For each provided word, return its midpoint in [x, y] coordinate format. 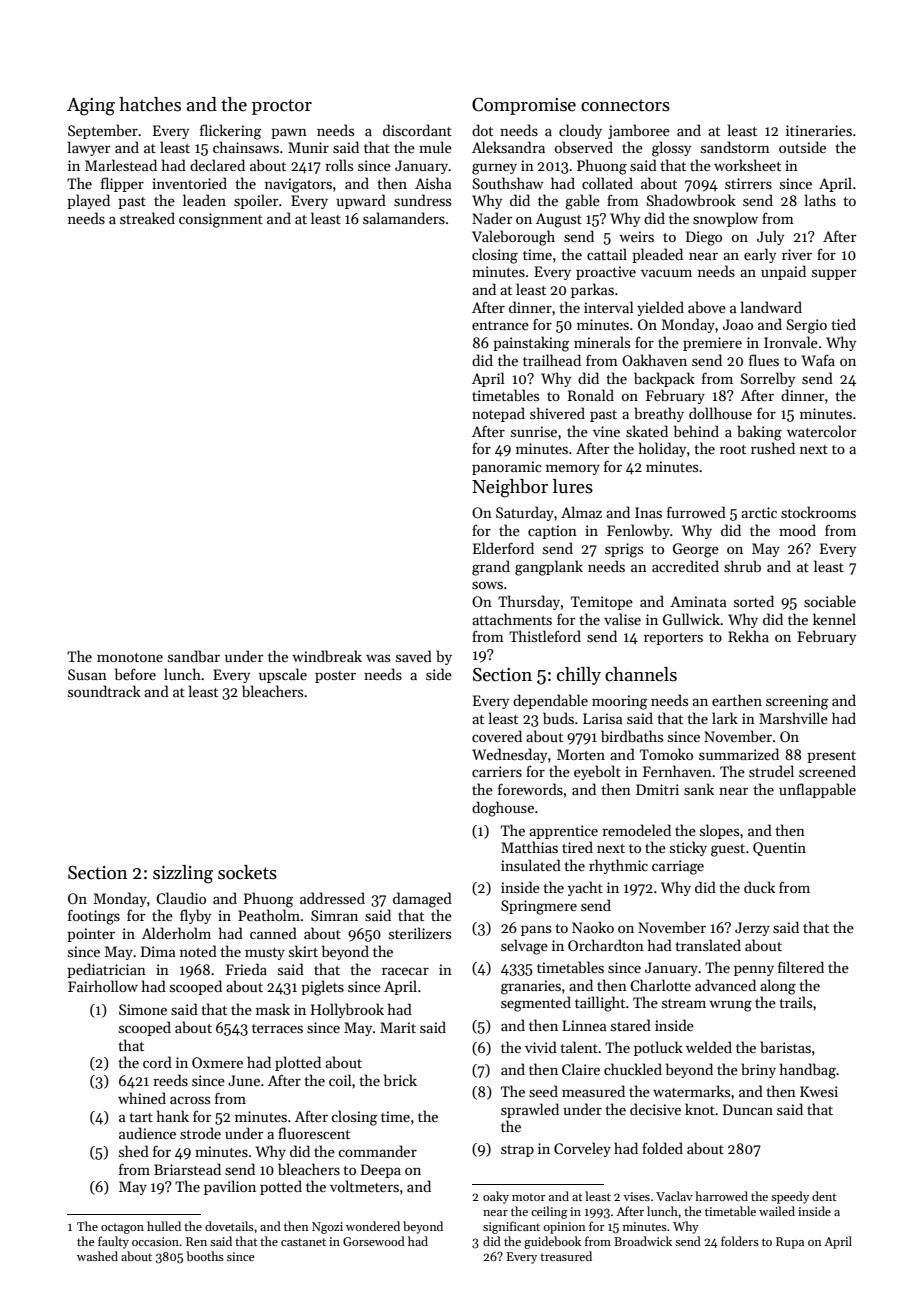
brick [400, 1080]
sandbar [194, 656]
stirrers [748, 183]
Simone [143, 1009]
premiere [712, 344]
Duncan [748, 1109]
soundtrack [104, 691]
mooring [619, 702]
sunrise [534, 431]
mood [797, 530]
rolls [339, 165]
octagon [122, 1228]
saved [414, 656]
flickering [230, 132]
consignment [221, 220]
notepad [498, 414]
